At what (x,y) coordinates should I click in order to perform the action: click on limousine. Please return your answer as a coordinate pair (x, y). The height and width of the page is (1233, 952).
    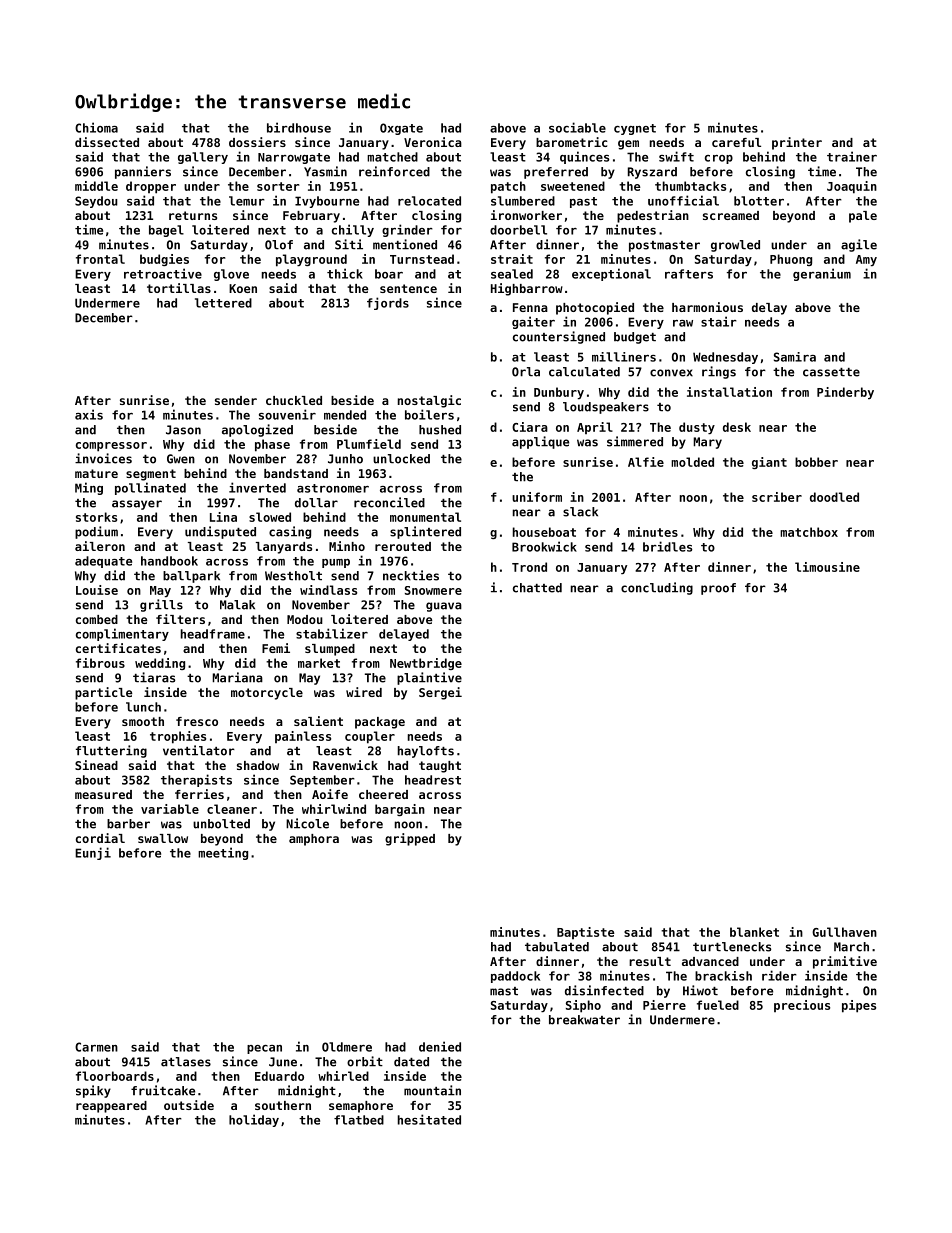
    Looking at the image, I should click on (827, 567).
